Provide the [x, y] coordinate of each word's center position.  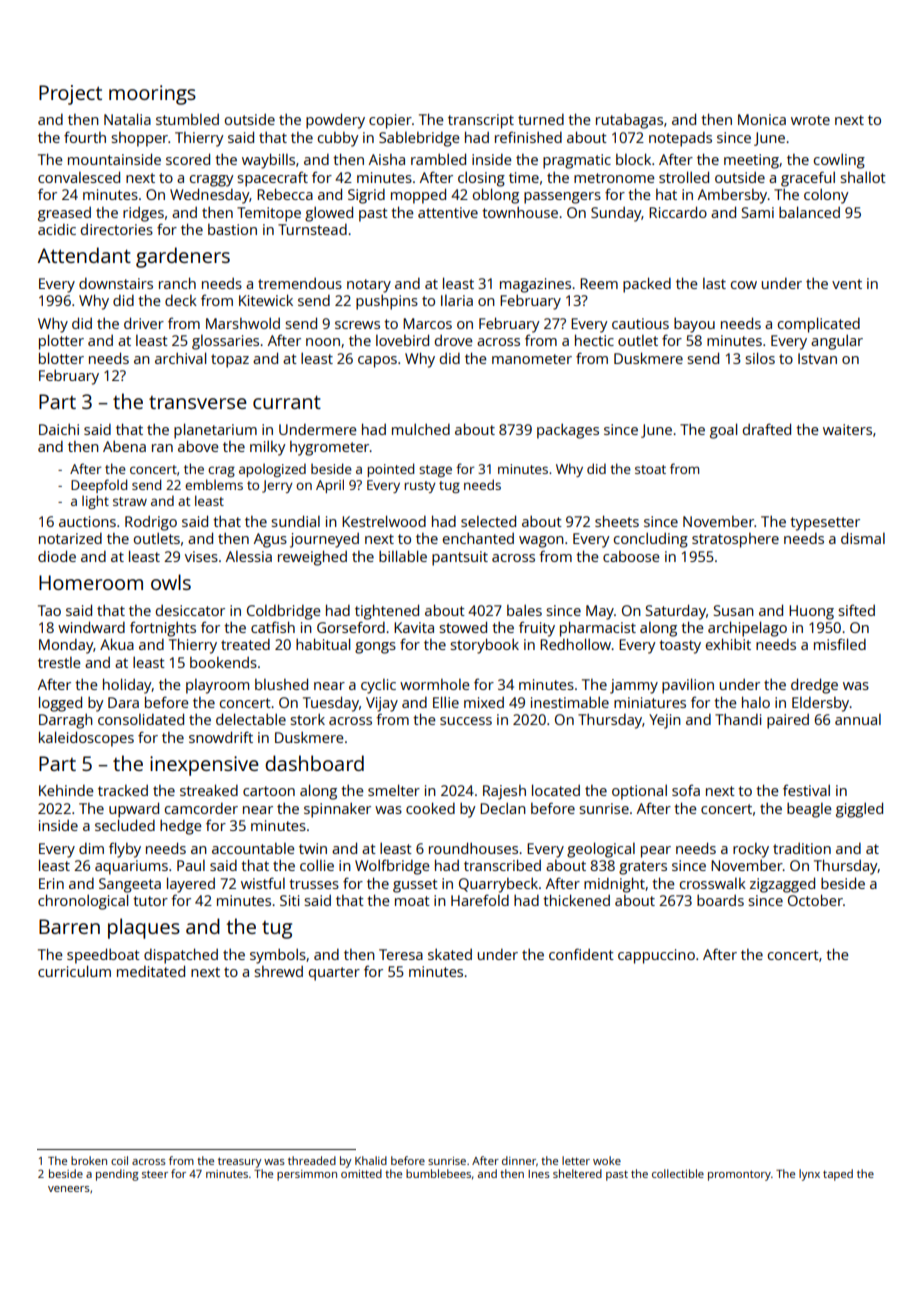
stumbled [187, 119]
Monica [762, 119]
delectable [251, 719]
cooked [430, 808]
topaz [230, 361]
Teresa [401, 954]
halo [756, 702]
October [815, 900]
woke [607, 1160]
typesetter [825, 524]
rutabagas [629, 121]
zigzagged [782, 885]
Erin [51, 883]
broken [89, 1160]
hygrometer [330, 448]
